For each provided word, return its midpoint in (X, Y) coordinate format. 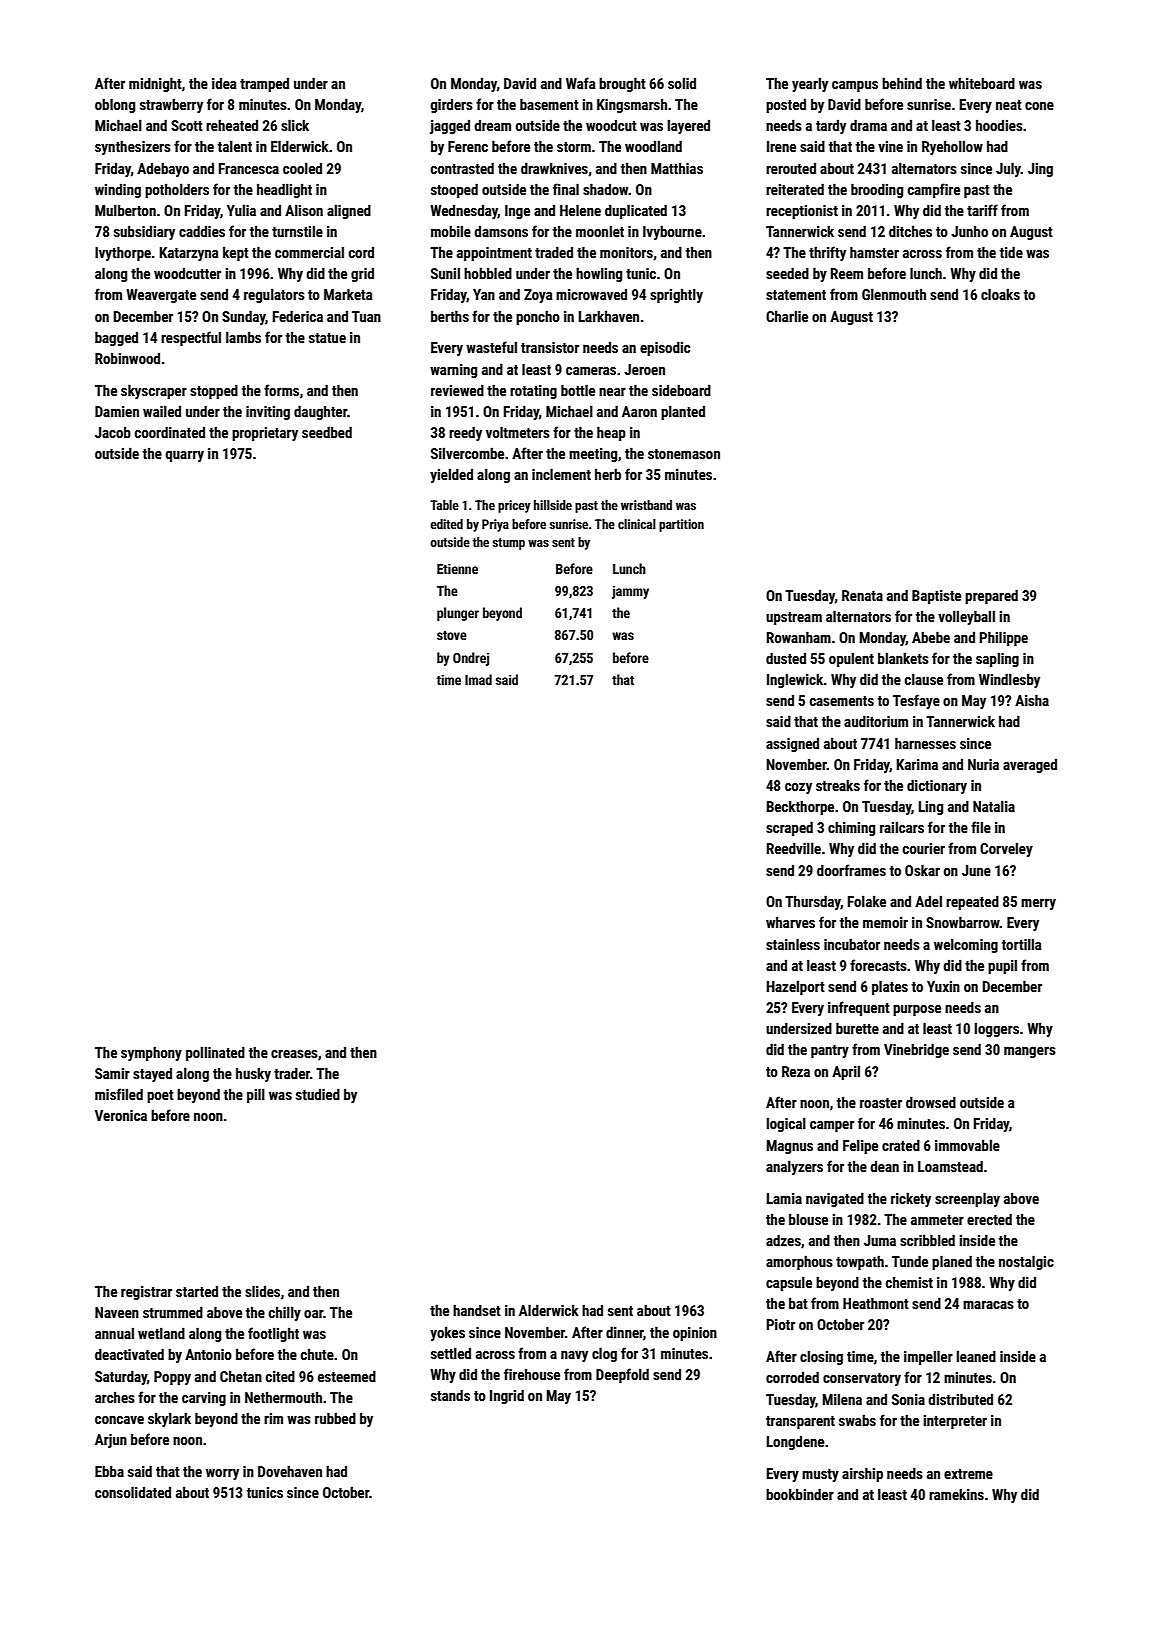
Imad (478, 679)
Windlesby (1009, 680)
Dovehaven (290, 1471)
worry (222, 1474)
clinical (637, 524)
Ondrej (471, 659)
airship (862, 1474)
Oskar (922, 870)
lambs (243, 337)
